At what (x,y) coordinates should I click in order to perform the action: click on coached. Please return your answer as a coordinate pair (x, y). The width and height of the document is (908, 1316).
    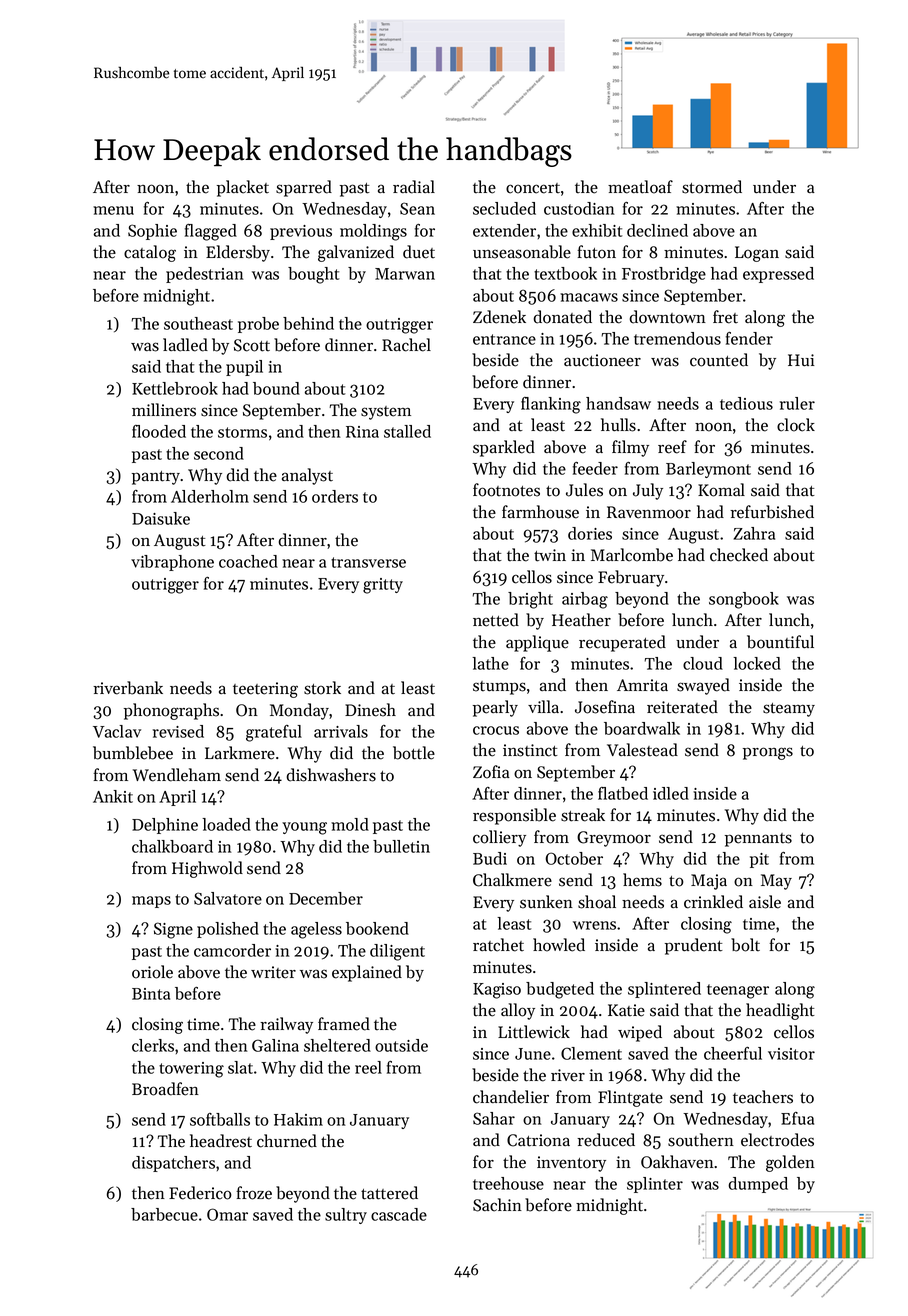
    Looking at the image, I should click on (248, 561).
